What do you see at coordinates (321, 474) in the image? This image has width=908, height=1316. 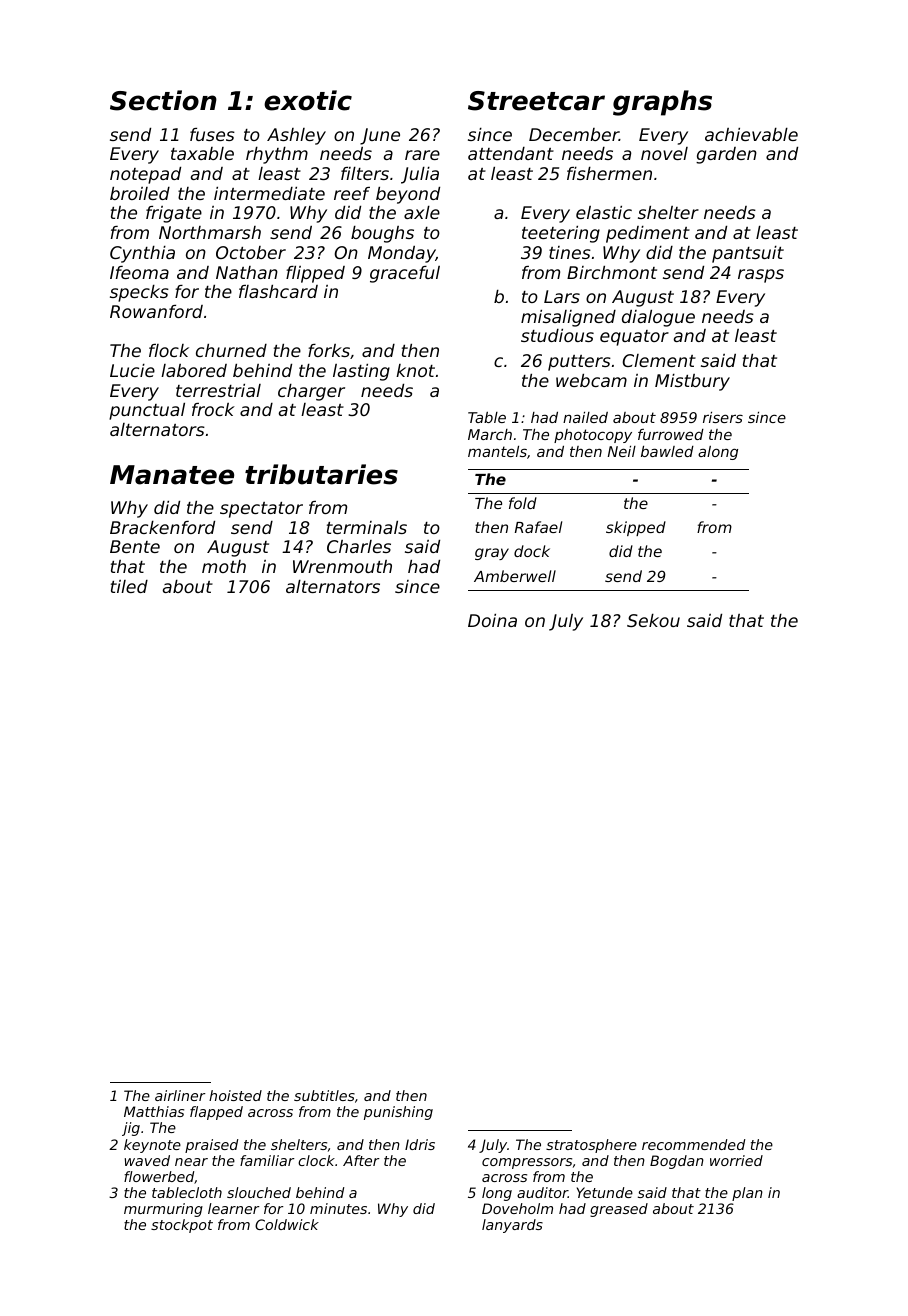 I see `tributaries` at bounding box center [321, 474].
